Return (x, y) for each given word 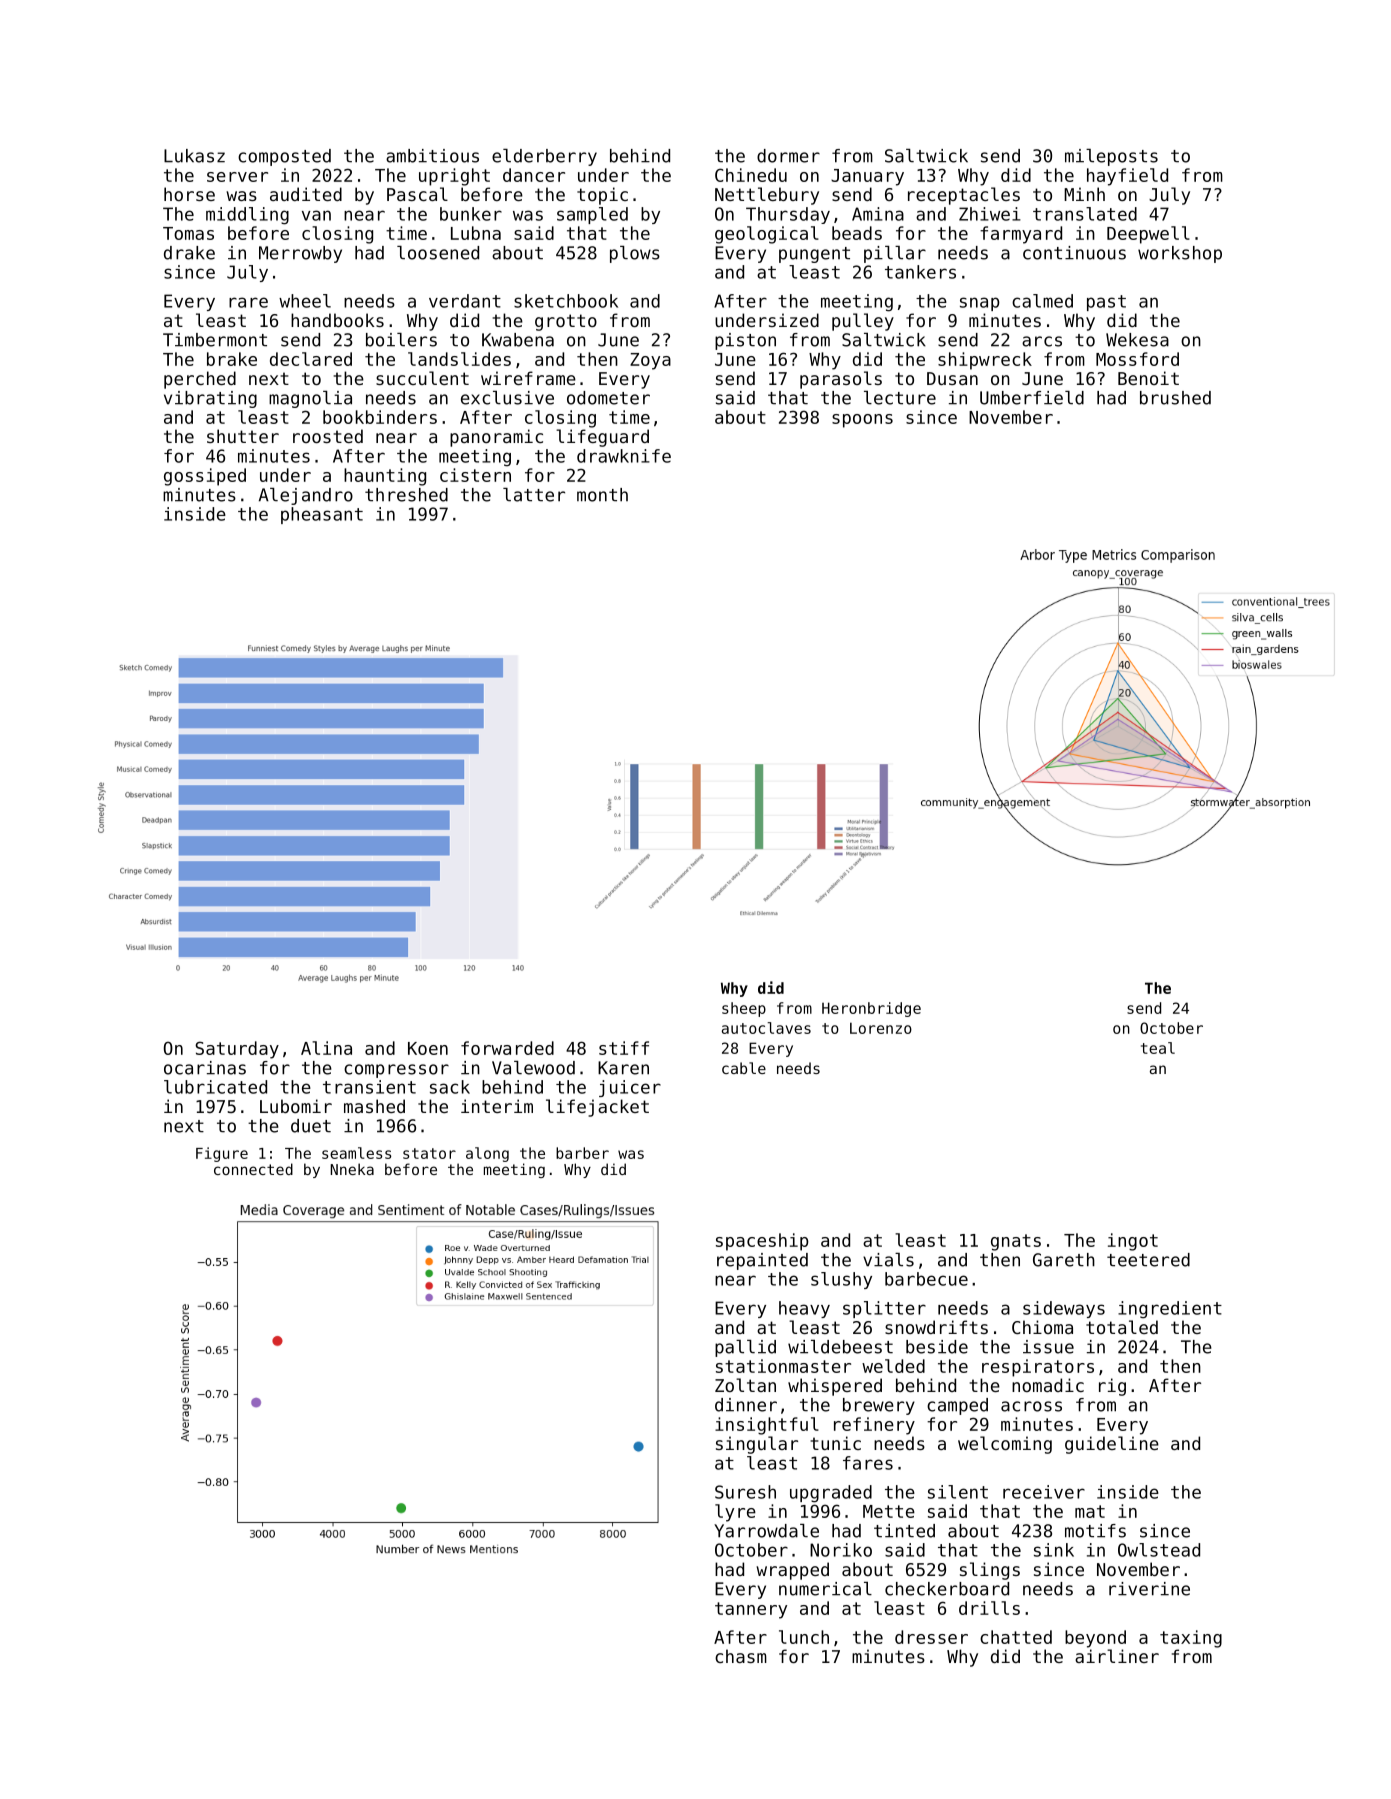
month (602, 495)
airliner (1117, 1656)
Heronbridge (871, 1009)
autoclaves (766, 1028)
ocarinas (205, 1068)
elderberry (544, 157)
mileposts (1111, 157)
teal (1158, 1048)
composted (284, 157)
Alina (326, 1048)
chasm (741, 1656)
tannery (751, 1610)
